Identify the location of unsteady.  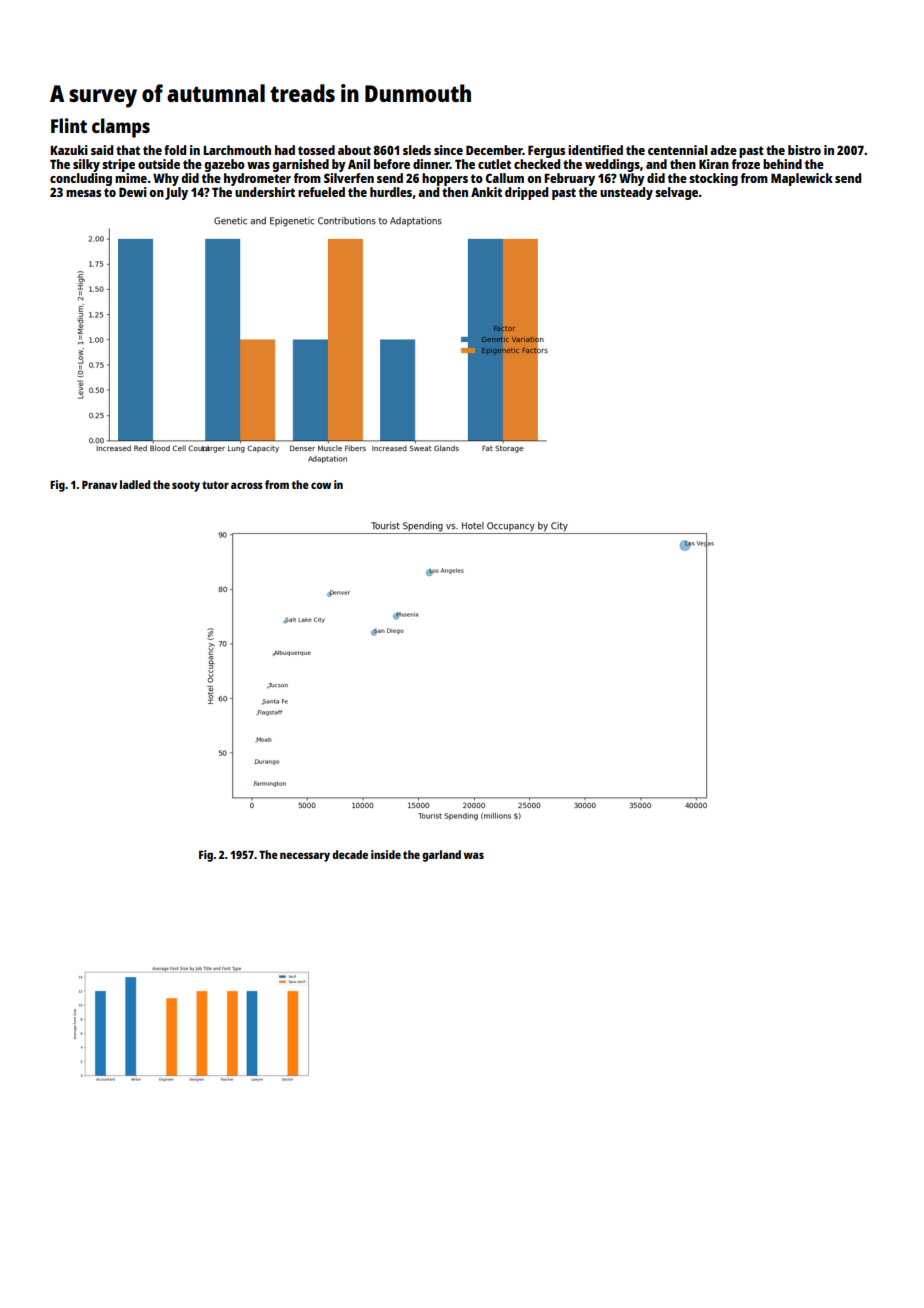
(626, 193).
